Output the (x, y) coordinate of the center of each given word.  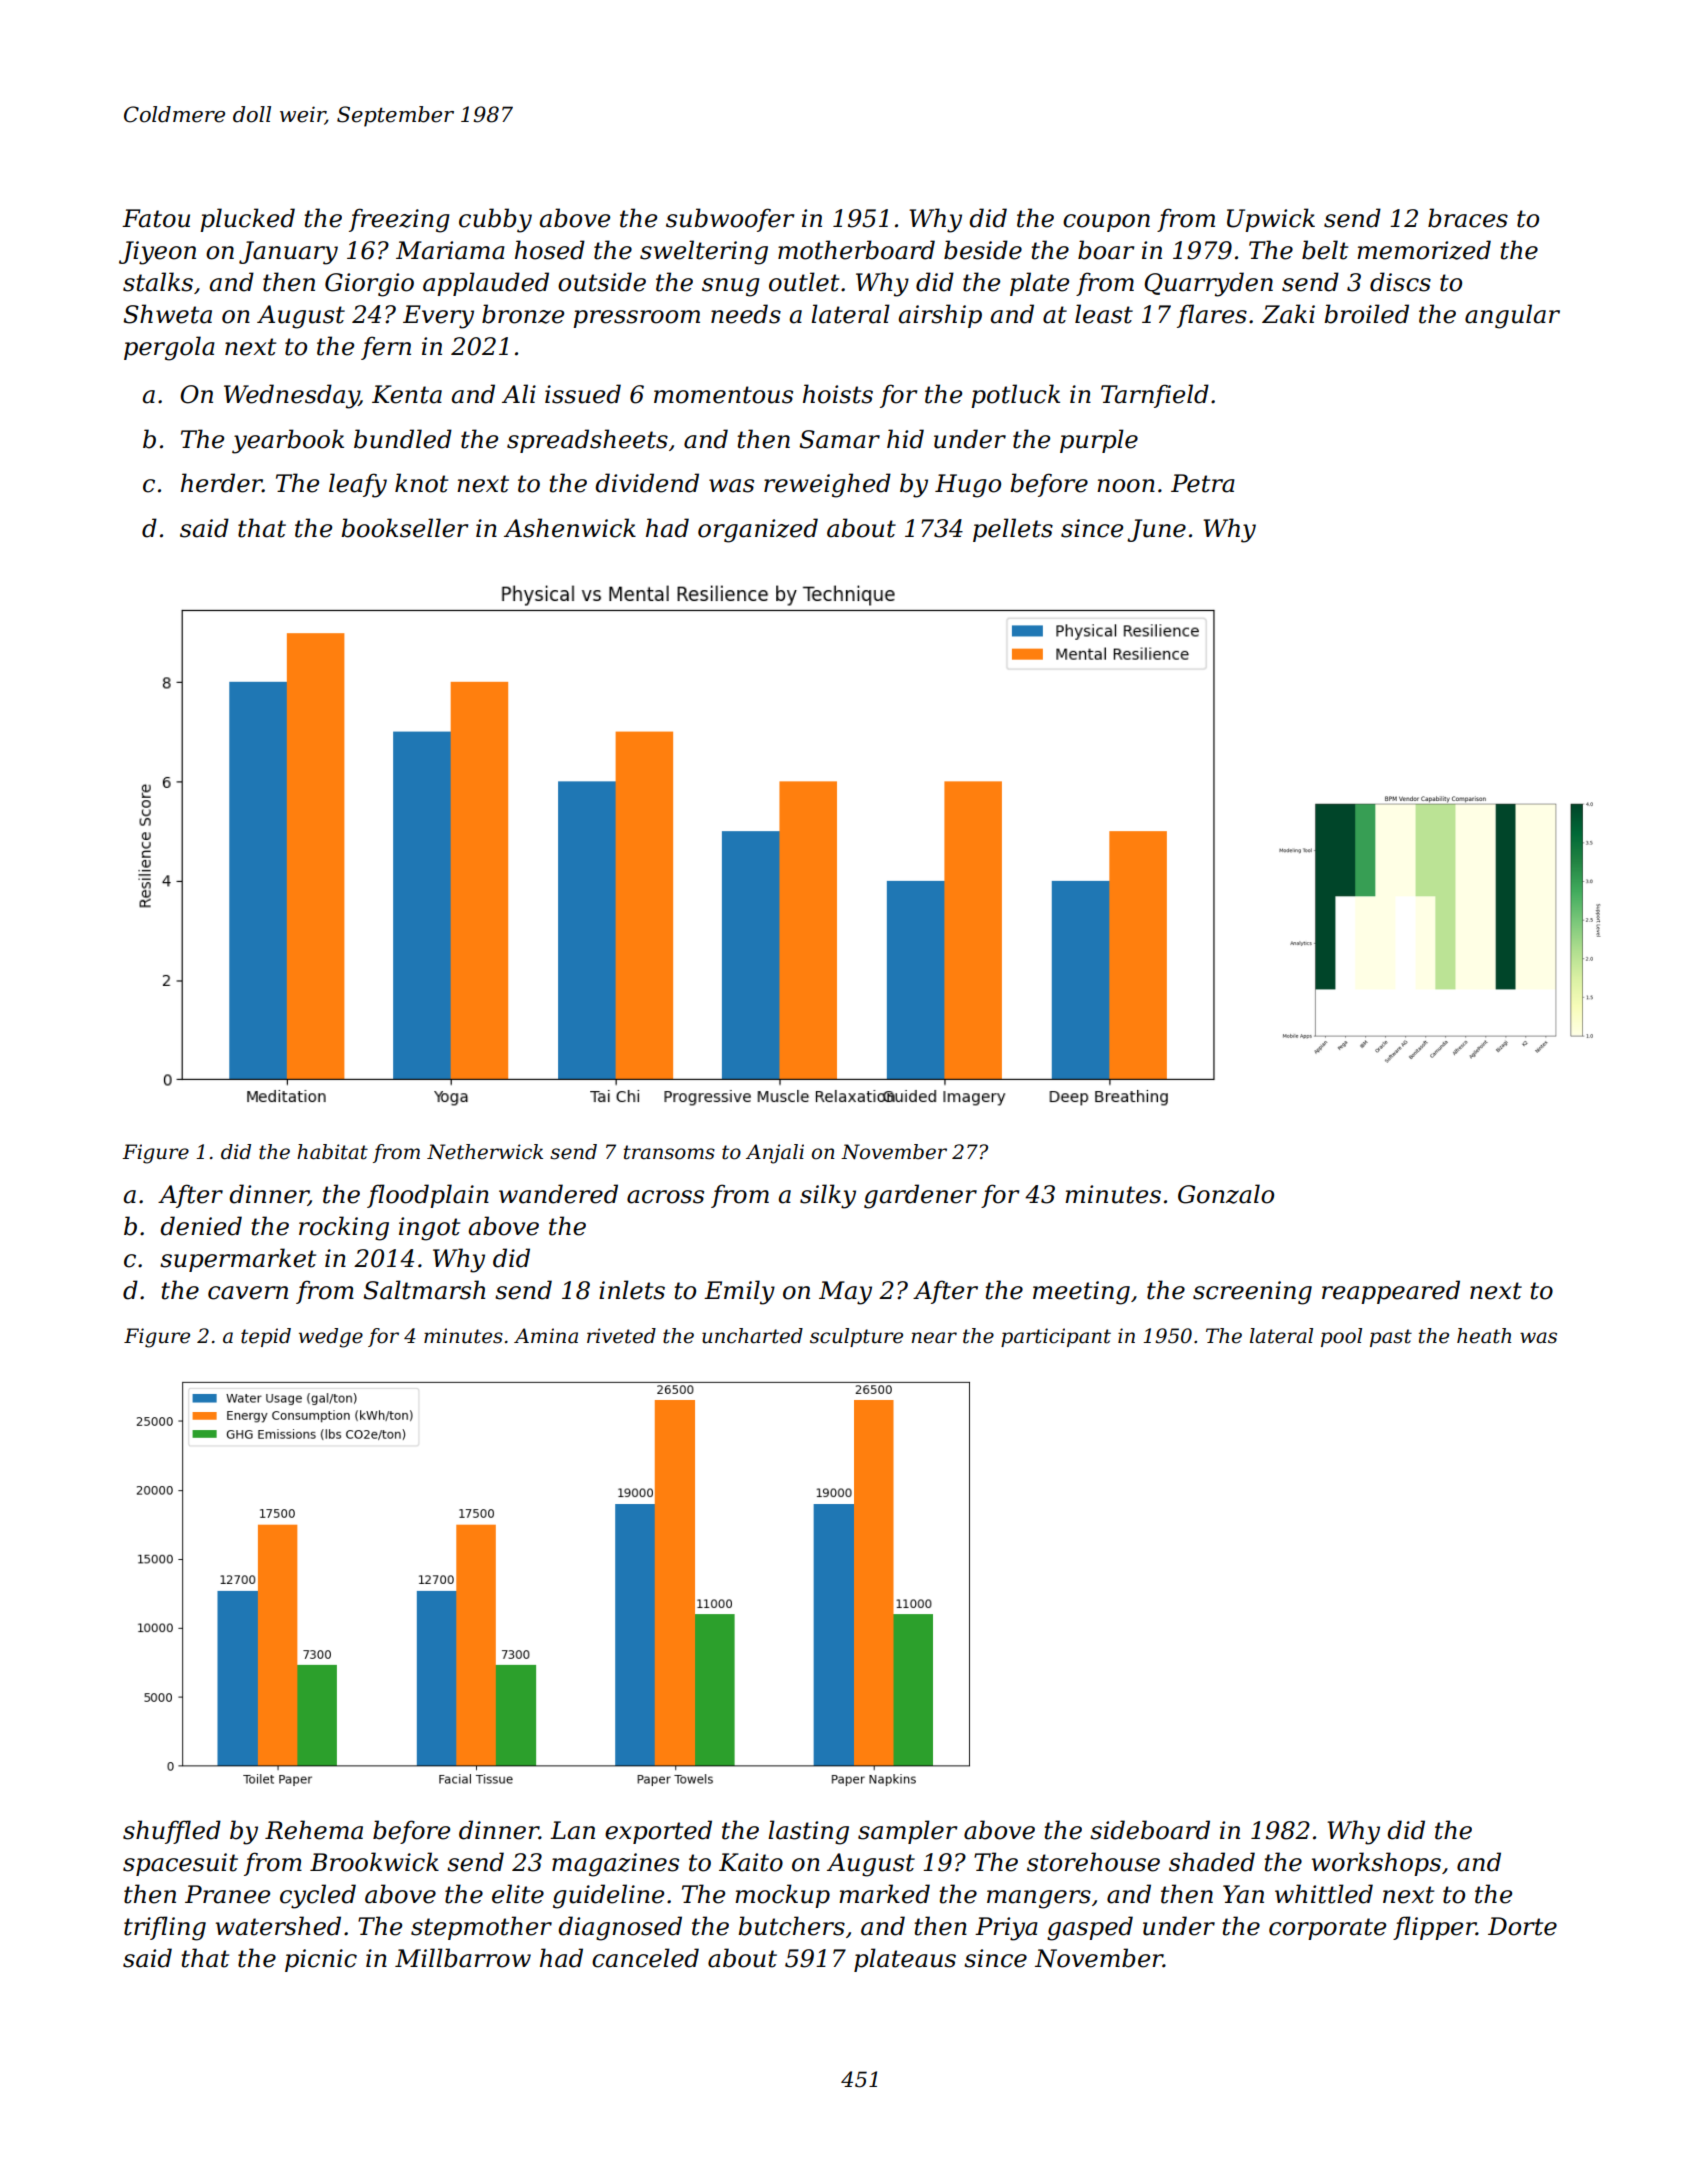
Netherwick (485, 1152)
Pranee (227, 1894)
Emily (739, 1292)
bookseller (404, 528)
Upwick (1271, 220)
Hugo (968, 486)
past (1391, 1338)
